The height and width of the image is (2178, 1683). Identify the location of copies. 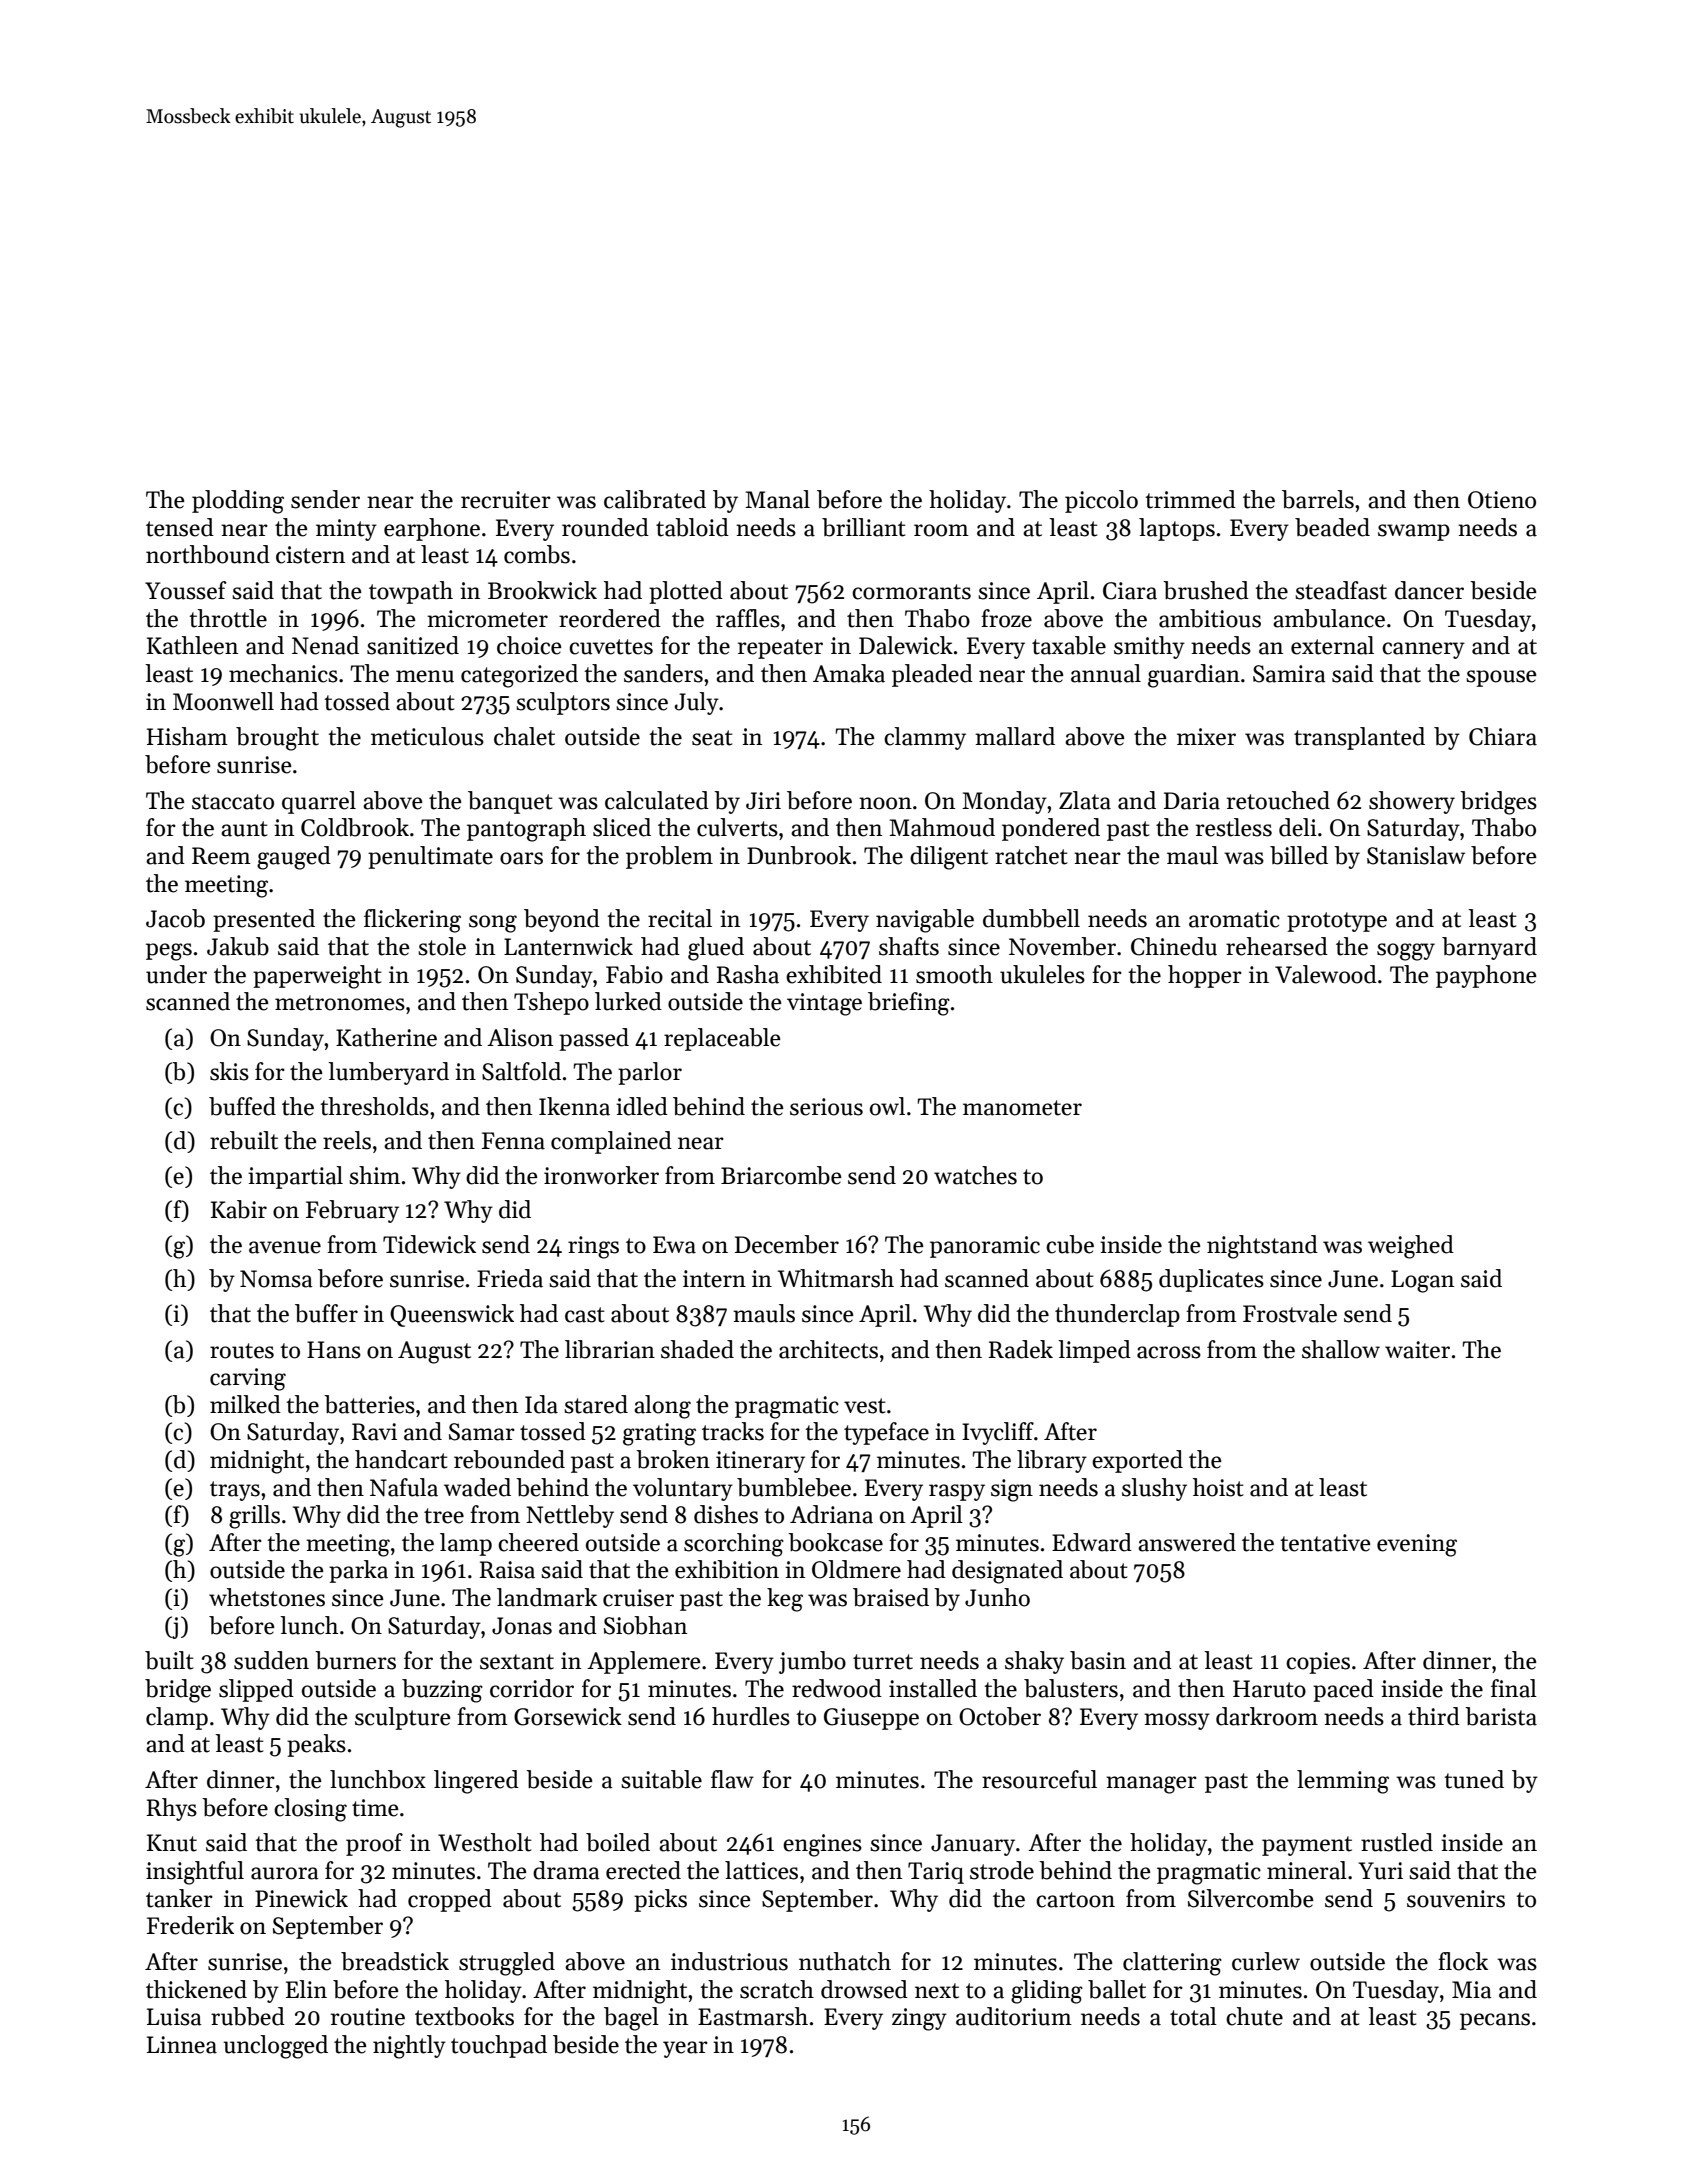
(1318, 1663).
